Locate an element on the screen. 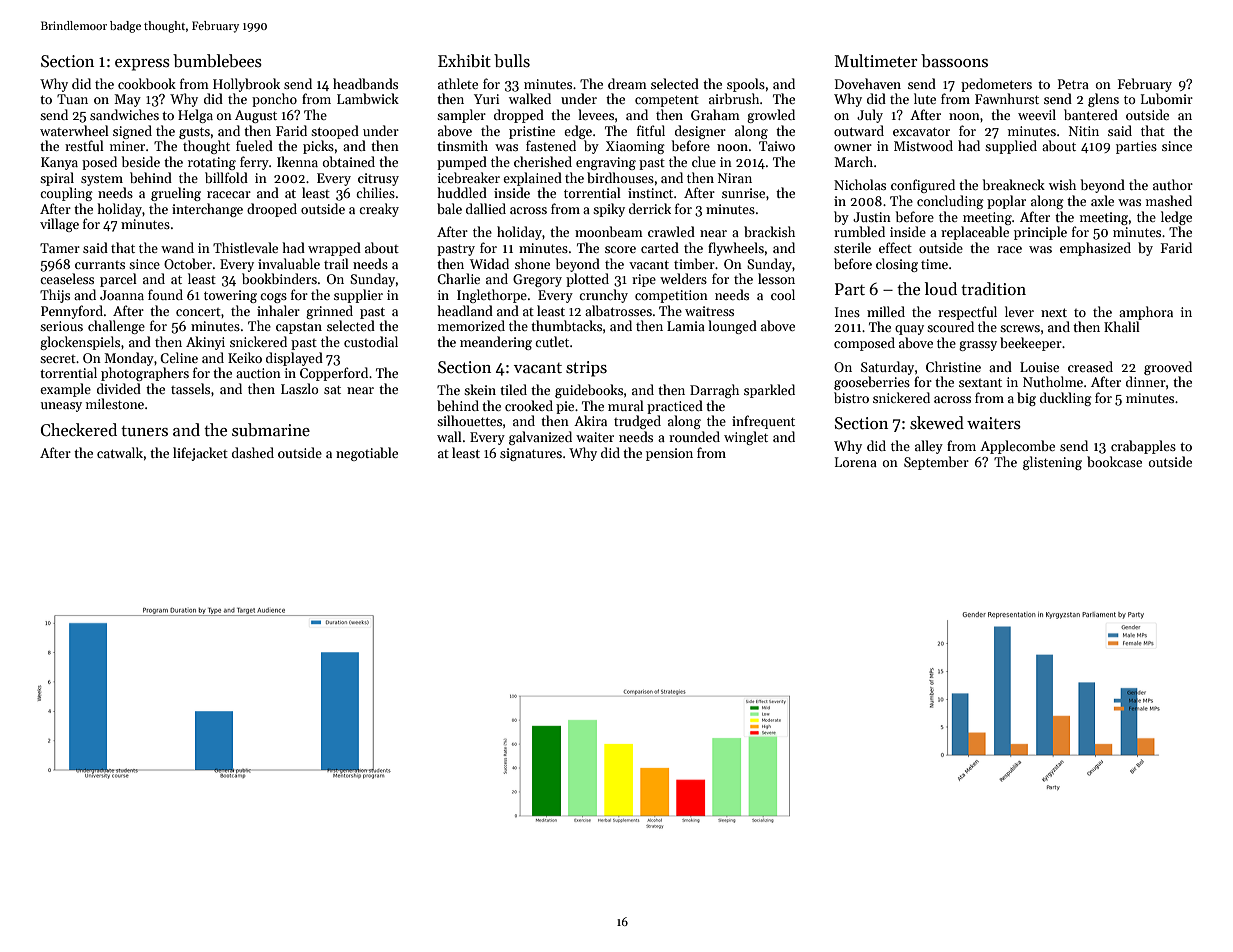 The height and width of the screenshot is (952, 1233). meandering is located at coordinates (496, 343).
